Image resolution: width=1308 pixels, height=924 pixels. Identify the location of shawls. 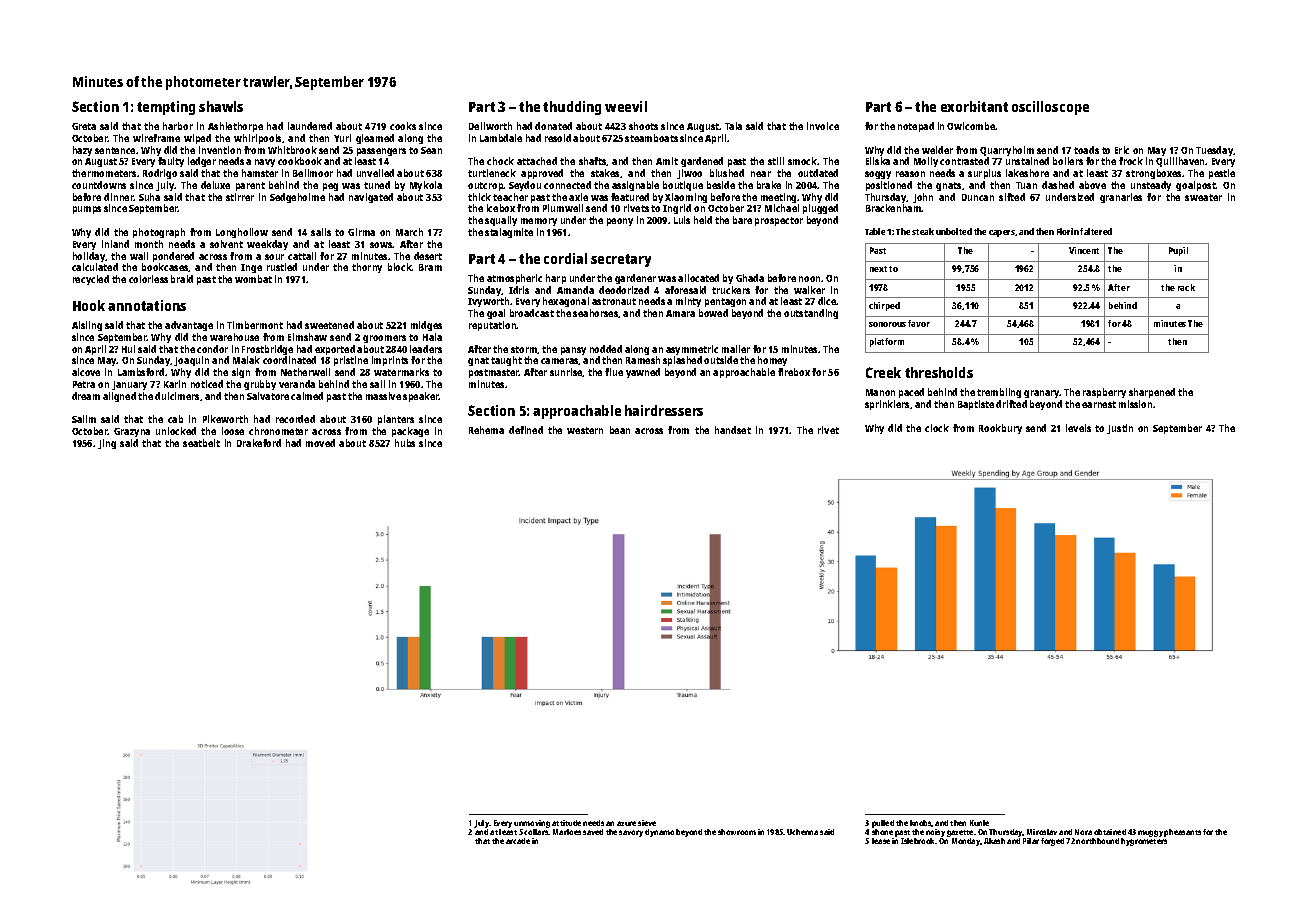
(221, 106).
